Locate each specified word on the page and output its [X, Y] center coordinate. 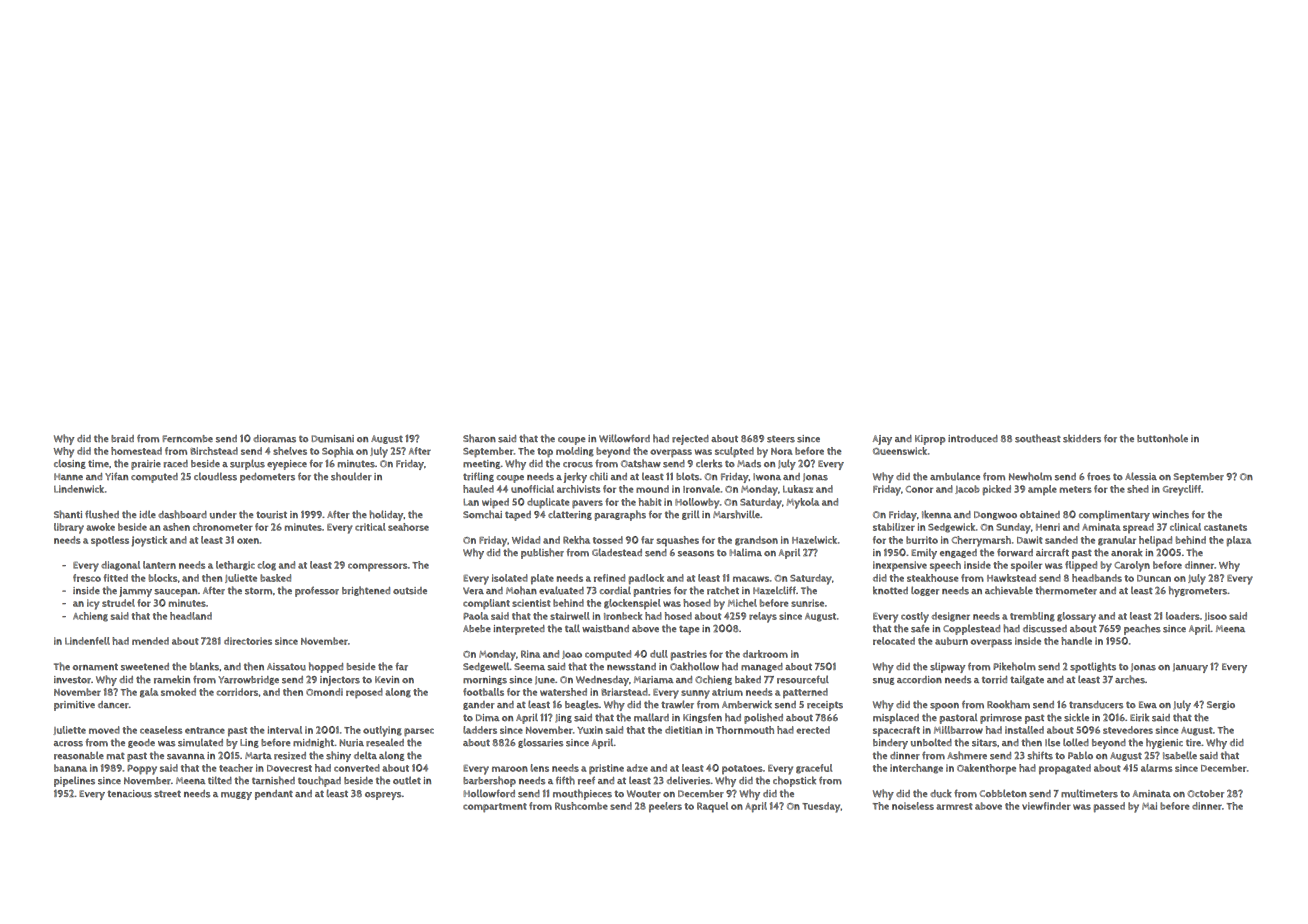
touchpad [319, 781]
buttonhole [1162, 438]
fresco [87, 578]
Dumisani [332, 439]
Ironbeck [623, 616]
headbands [1097, 578]
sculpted [734, 452]
